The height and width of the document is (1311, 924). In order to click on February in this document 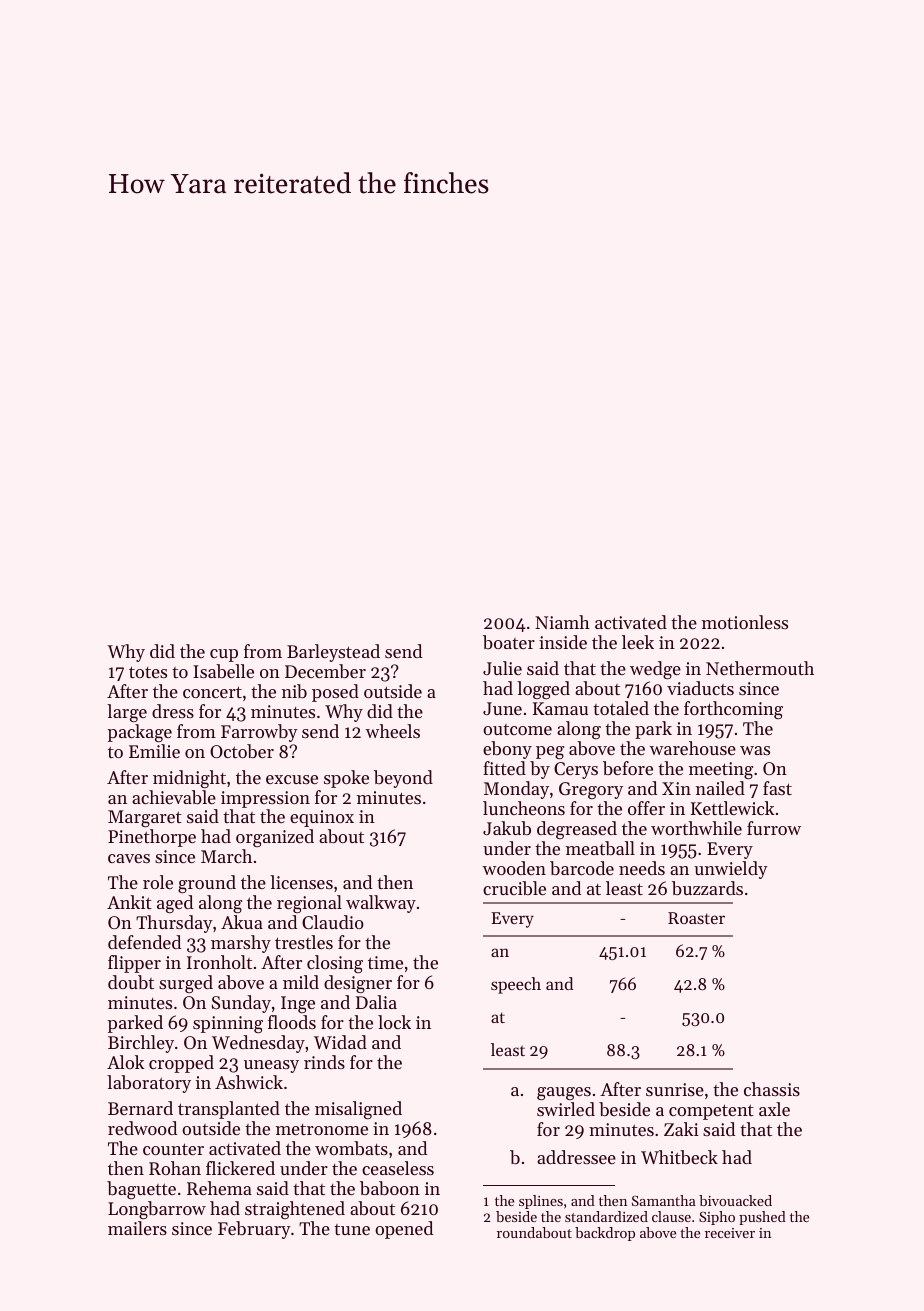, I will do `click(254, 1230)`.
